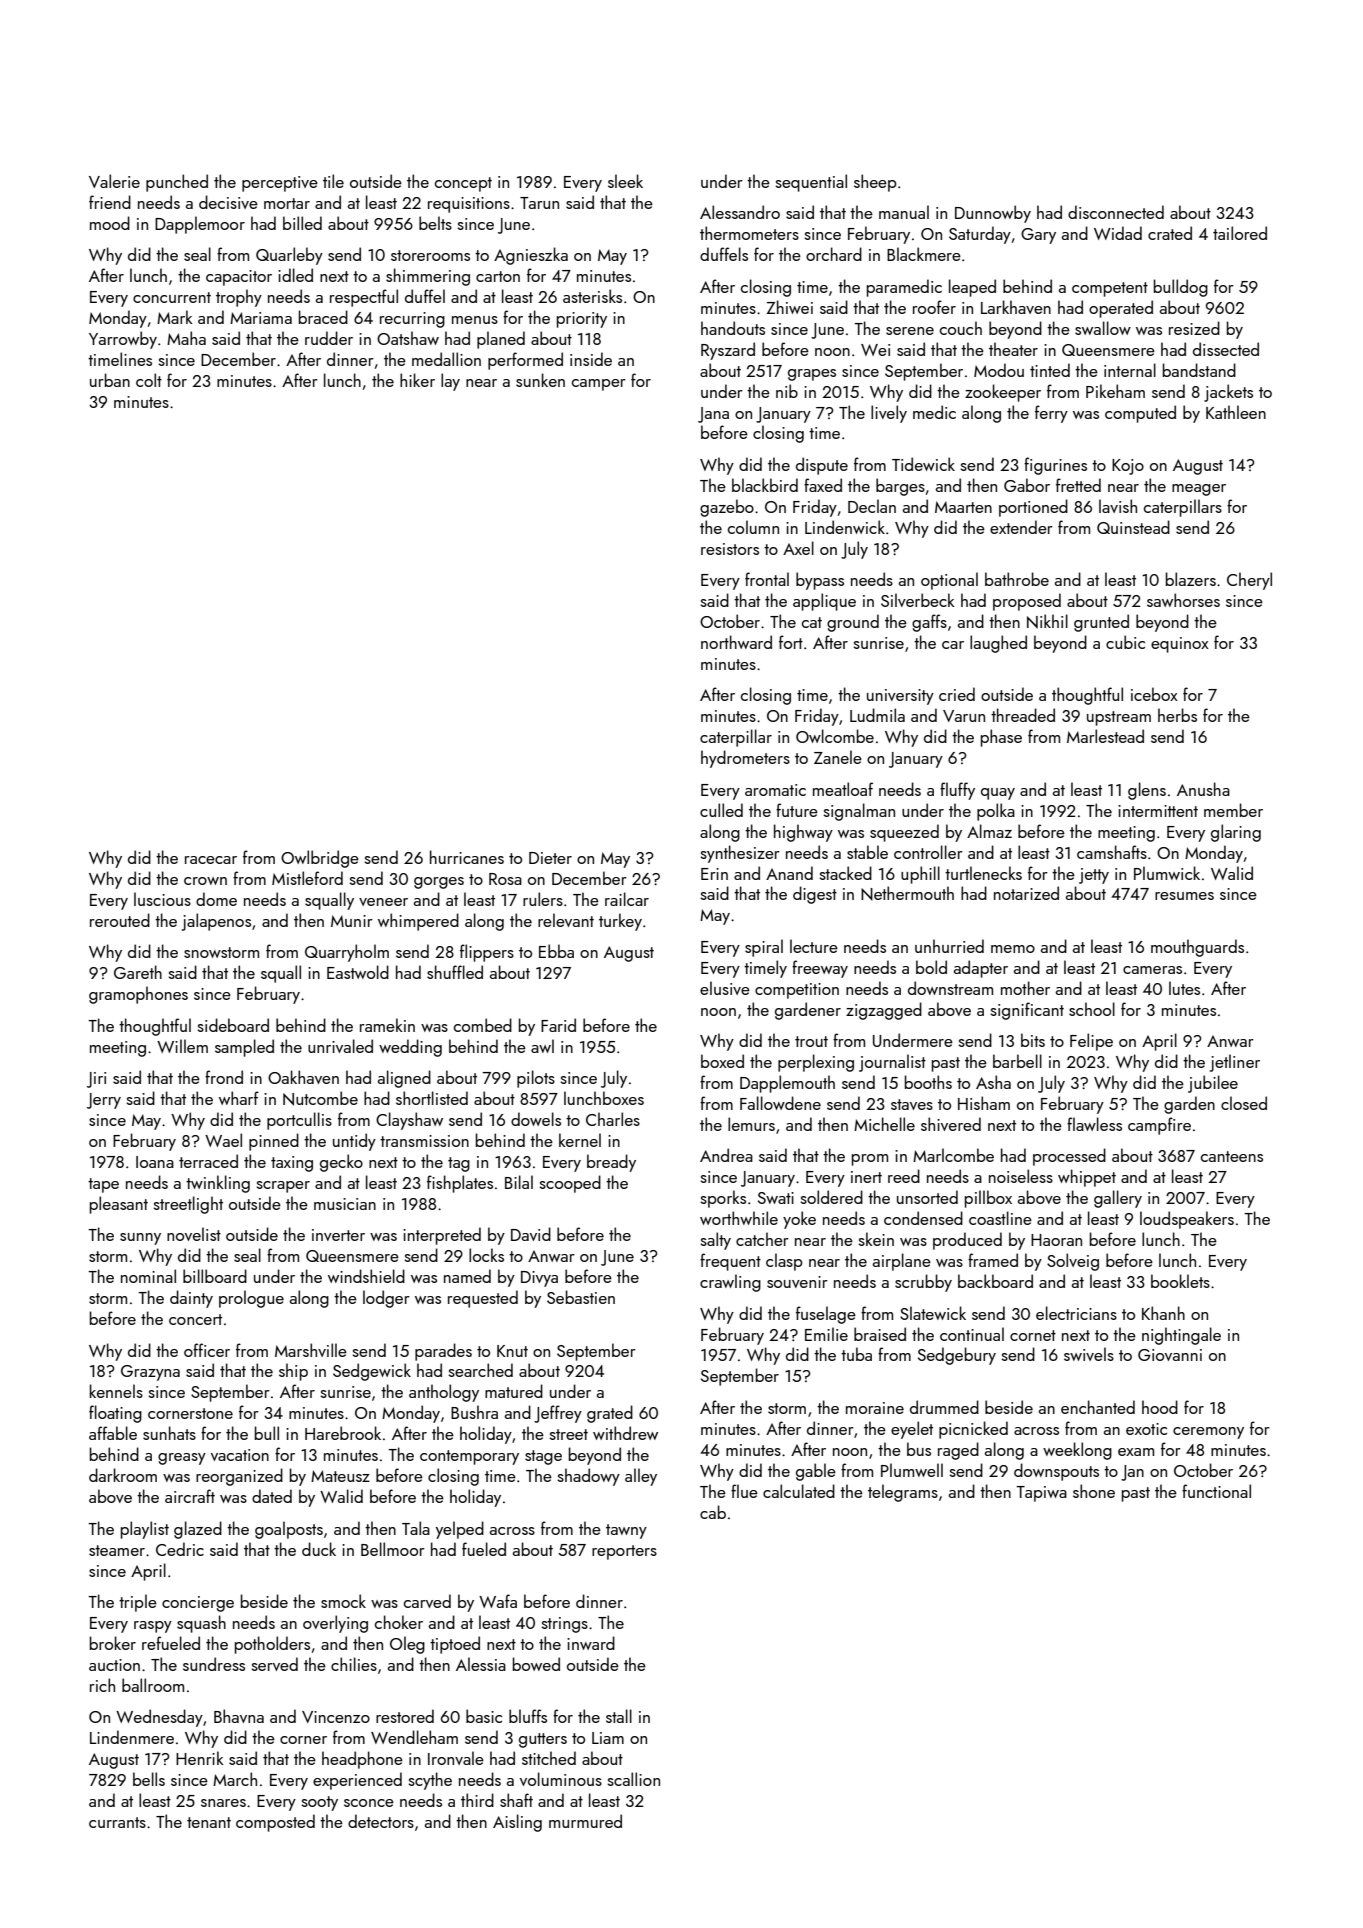  What do you see at coordinates (117, 1822) in the image?
I see `currants` at bounding box center [117, 1822].
